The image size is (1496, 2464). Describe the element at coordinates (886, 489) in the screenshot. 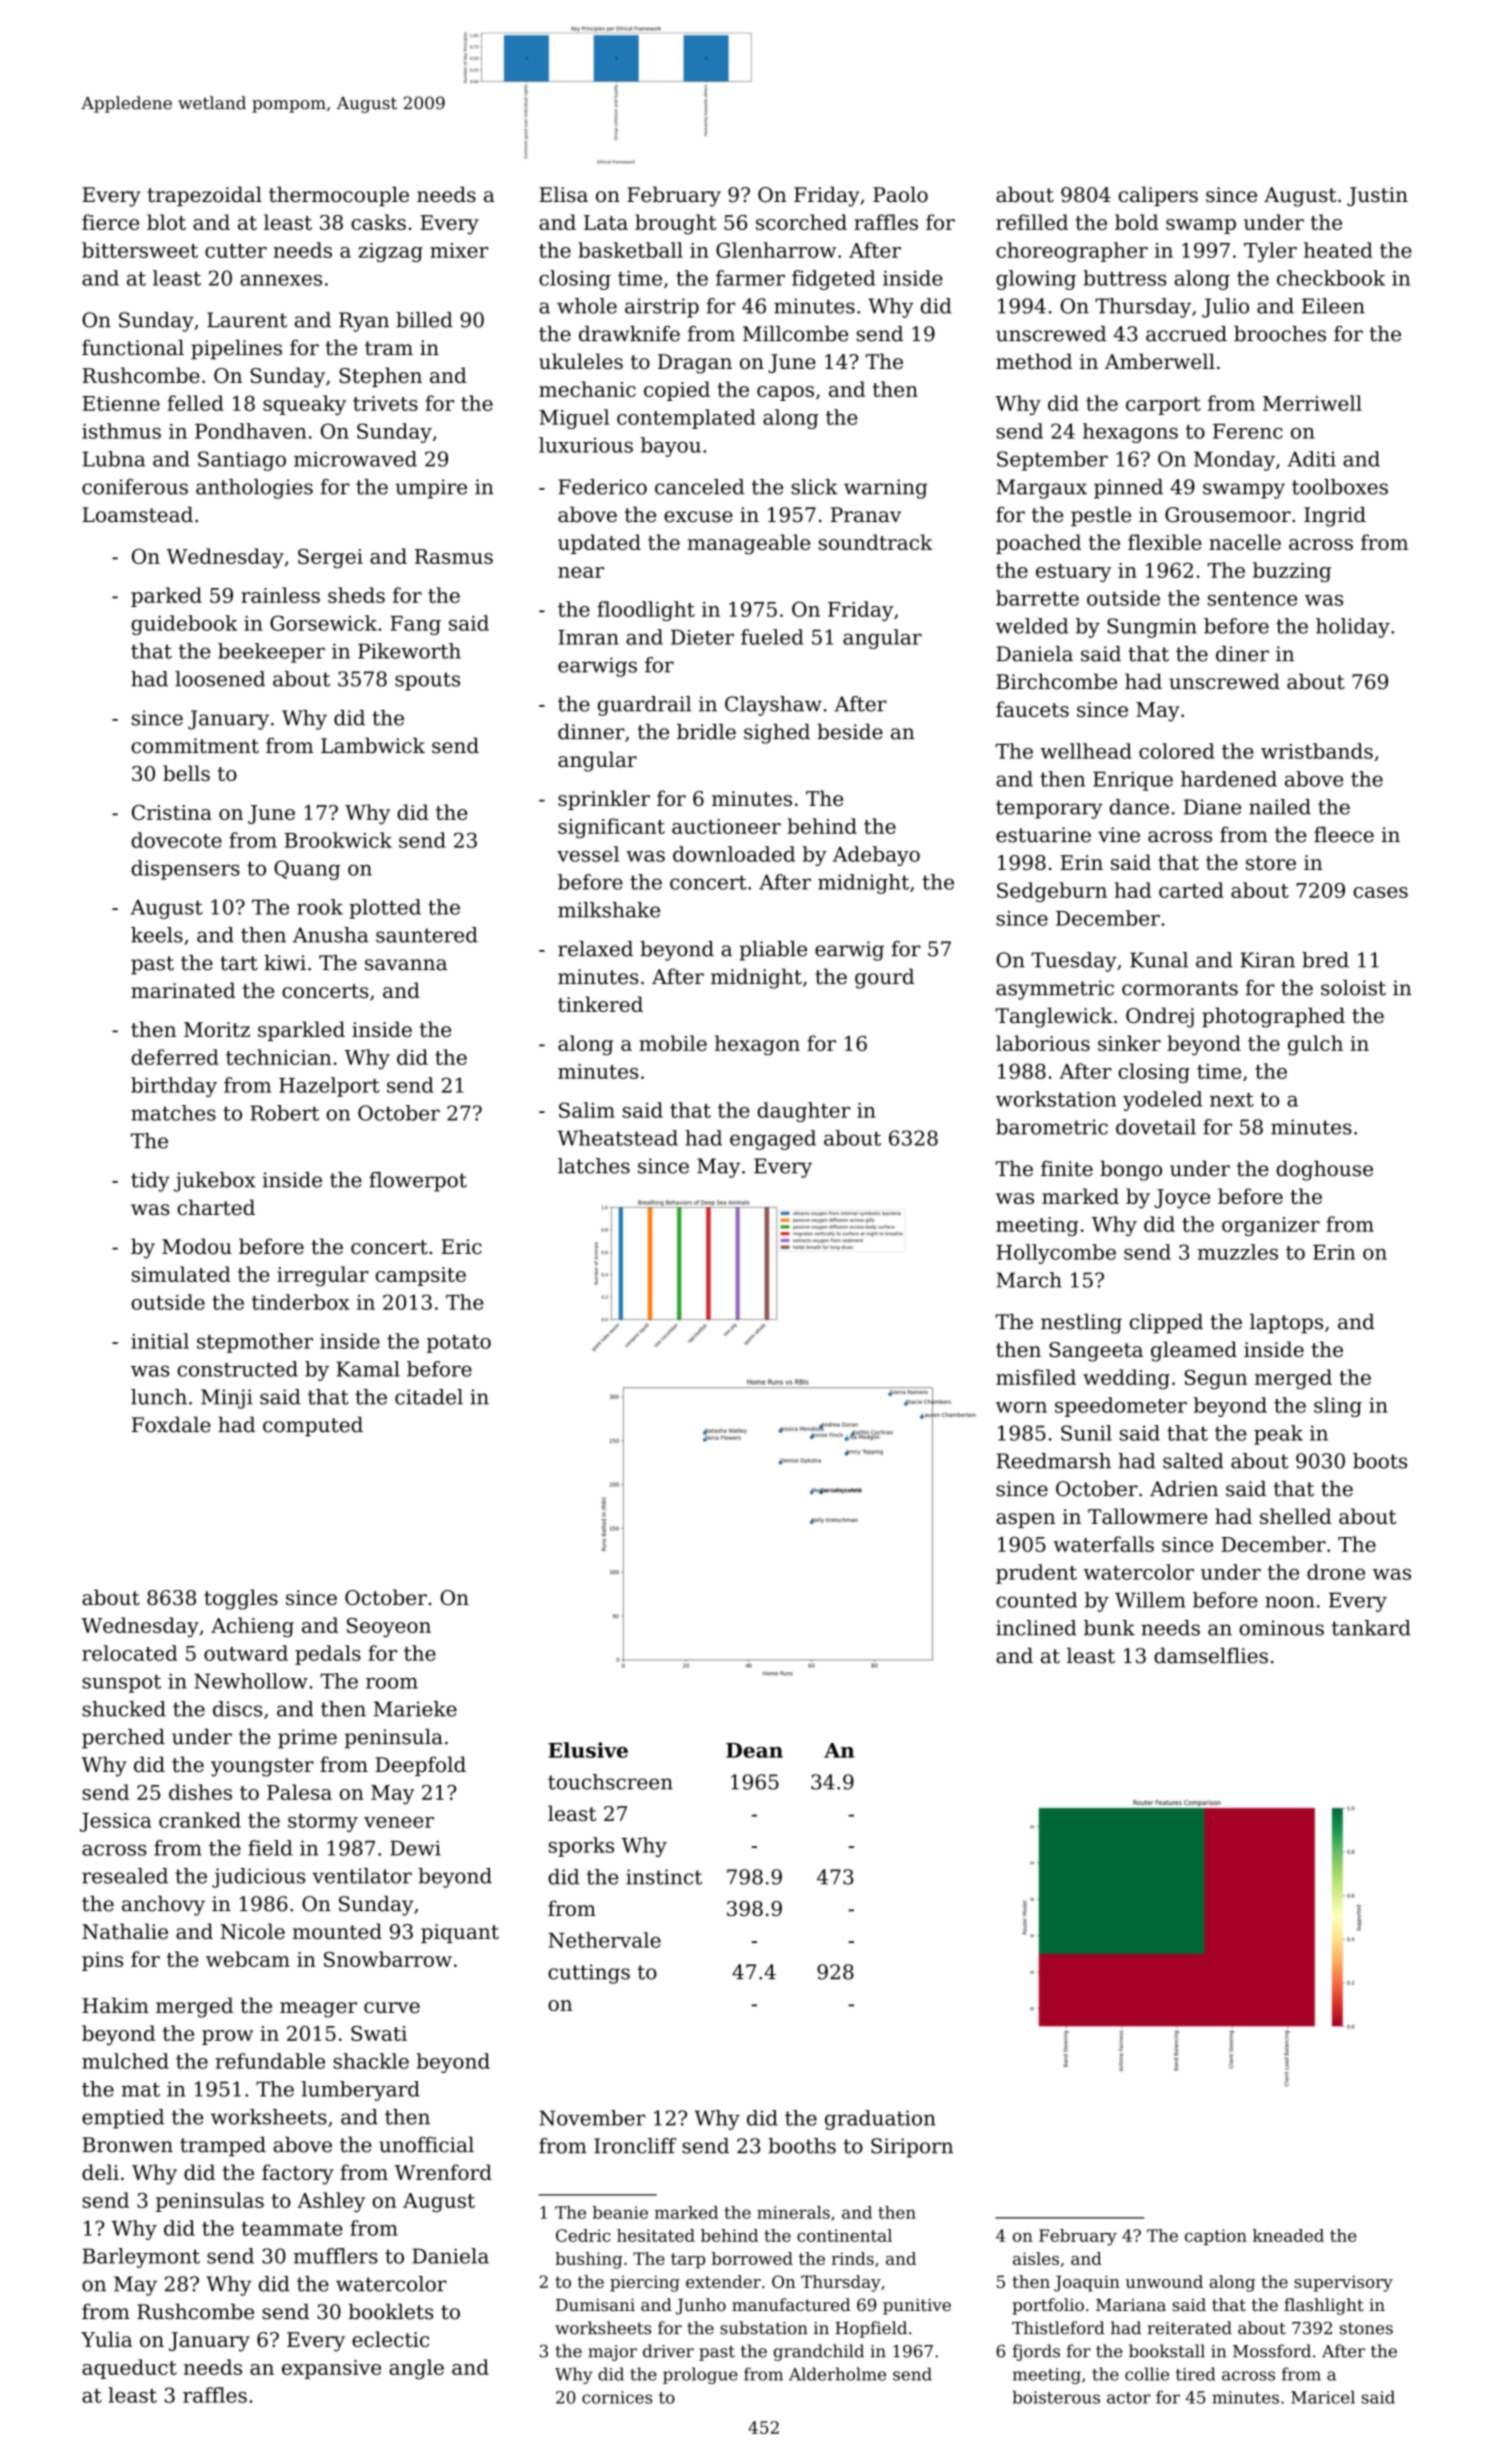

I see `warning` at that location.
